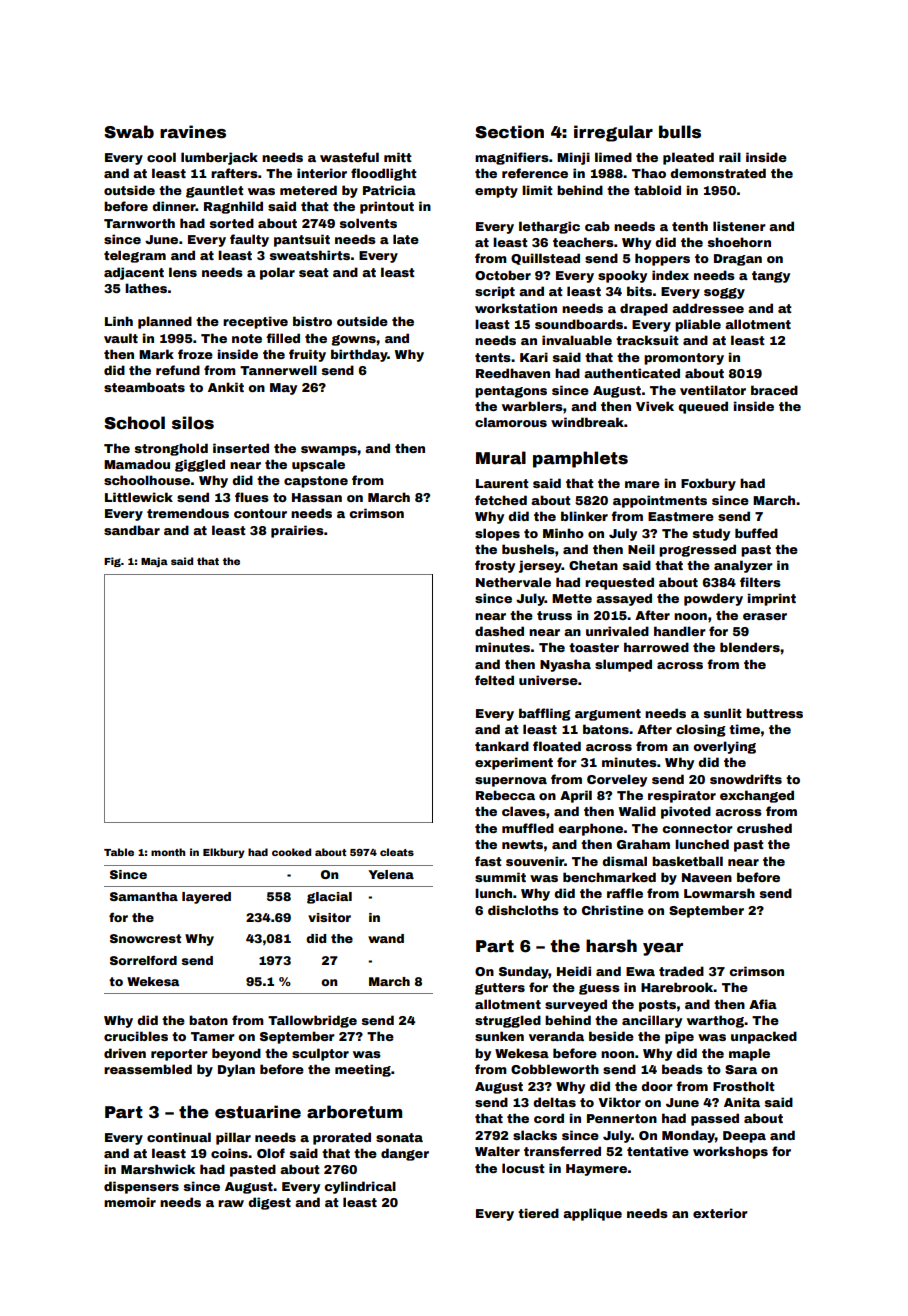  What do you see at coordinates (310, 255) in the document?
I see `sweatshirts` at bounding box center [310, 255].
